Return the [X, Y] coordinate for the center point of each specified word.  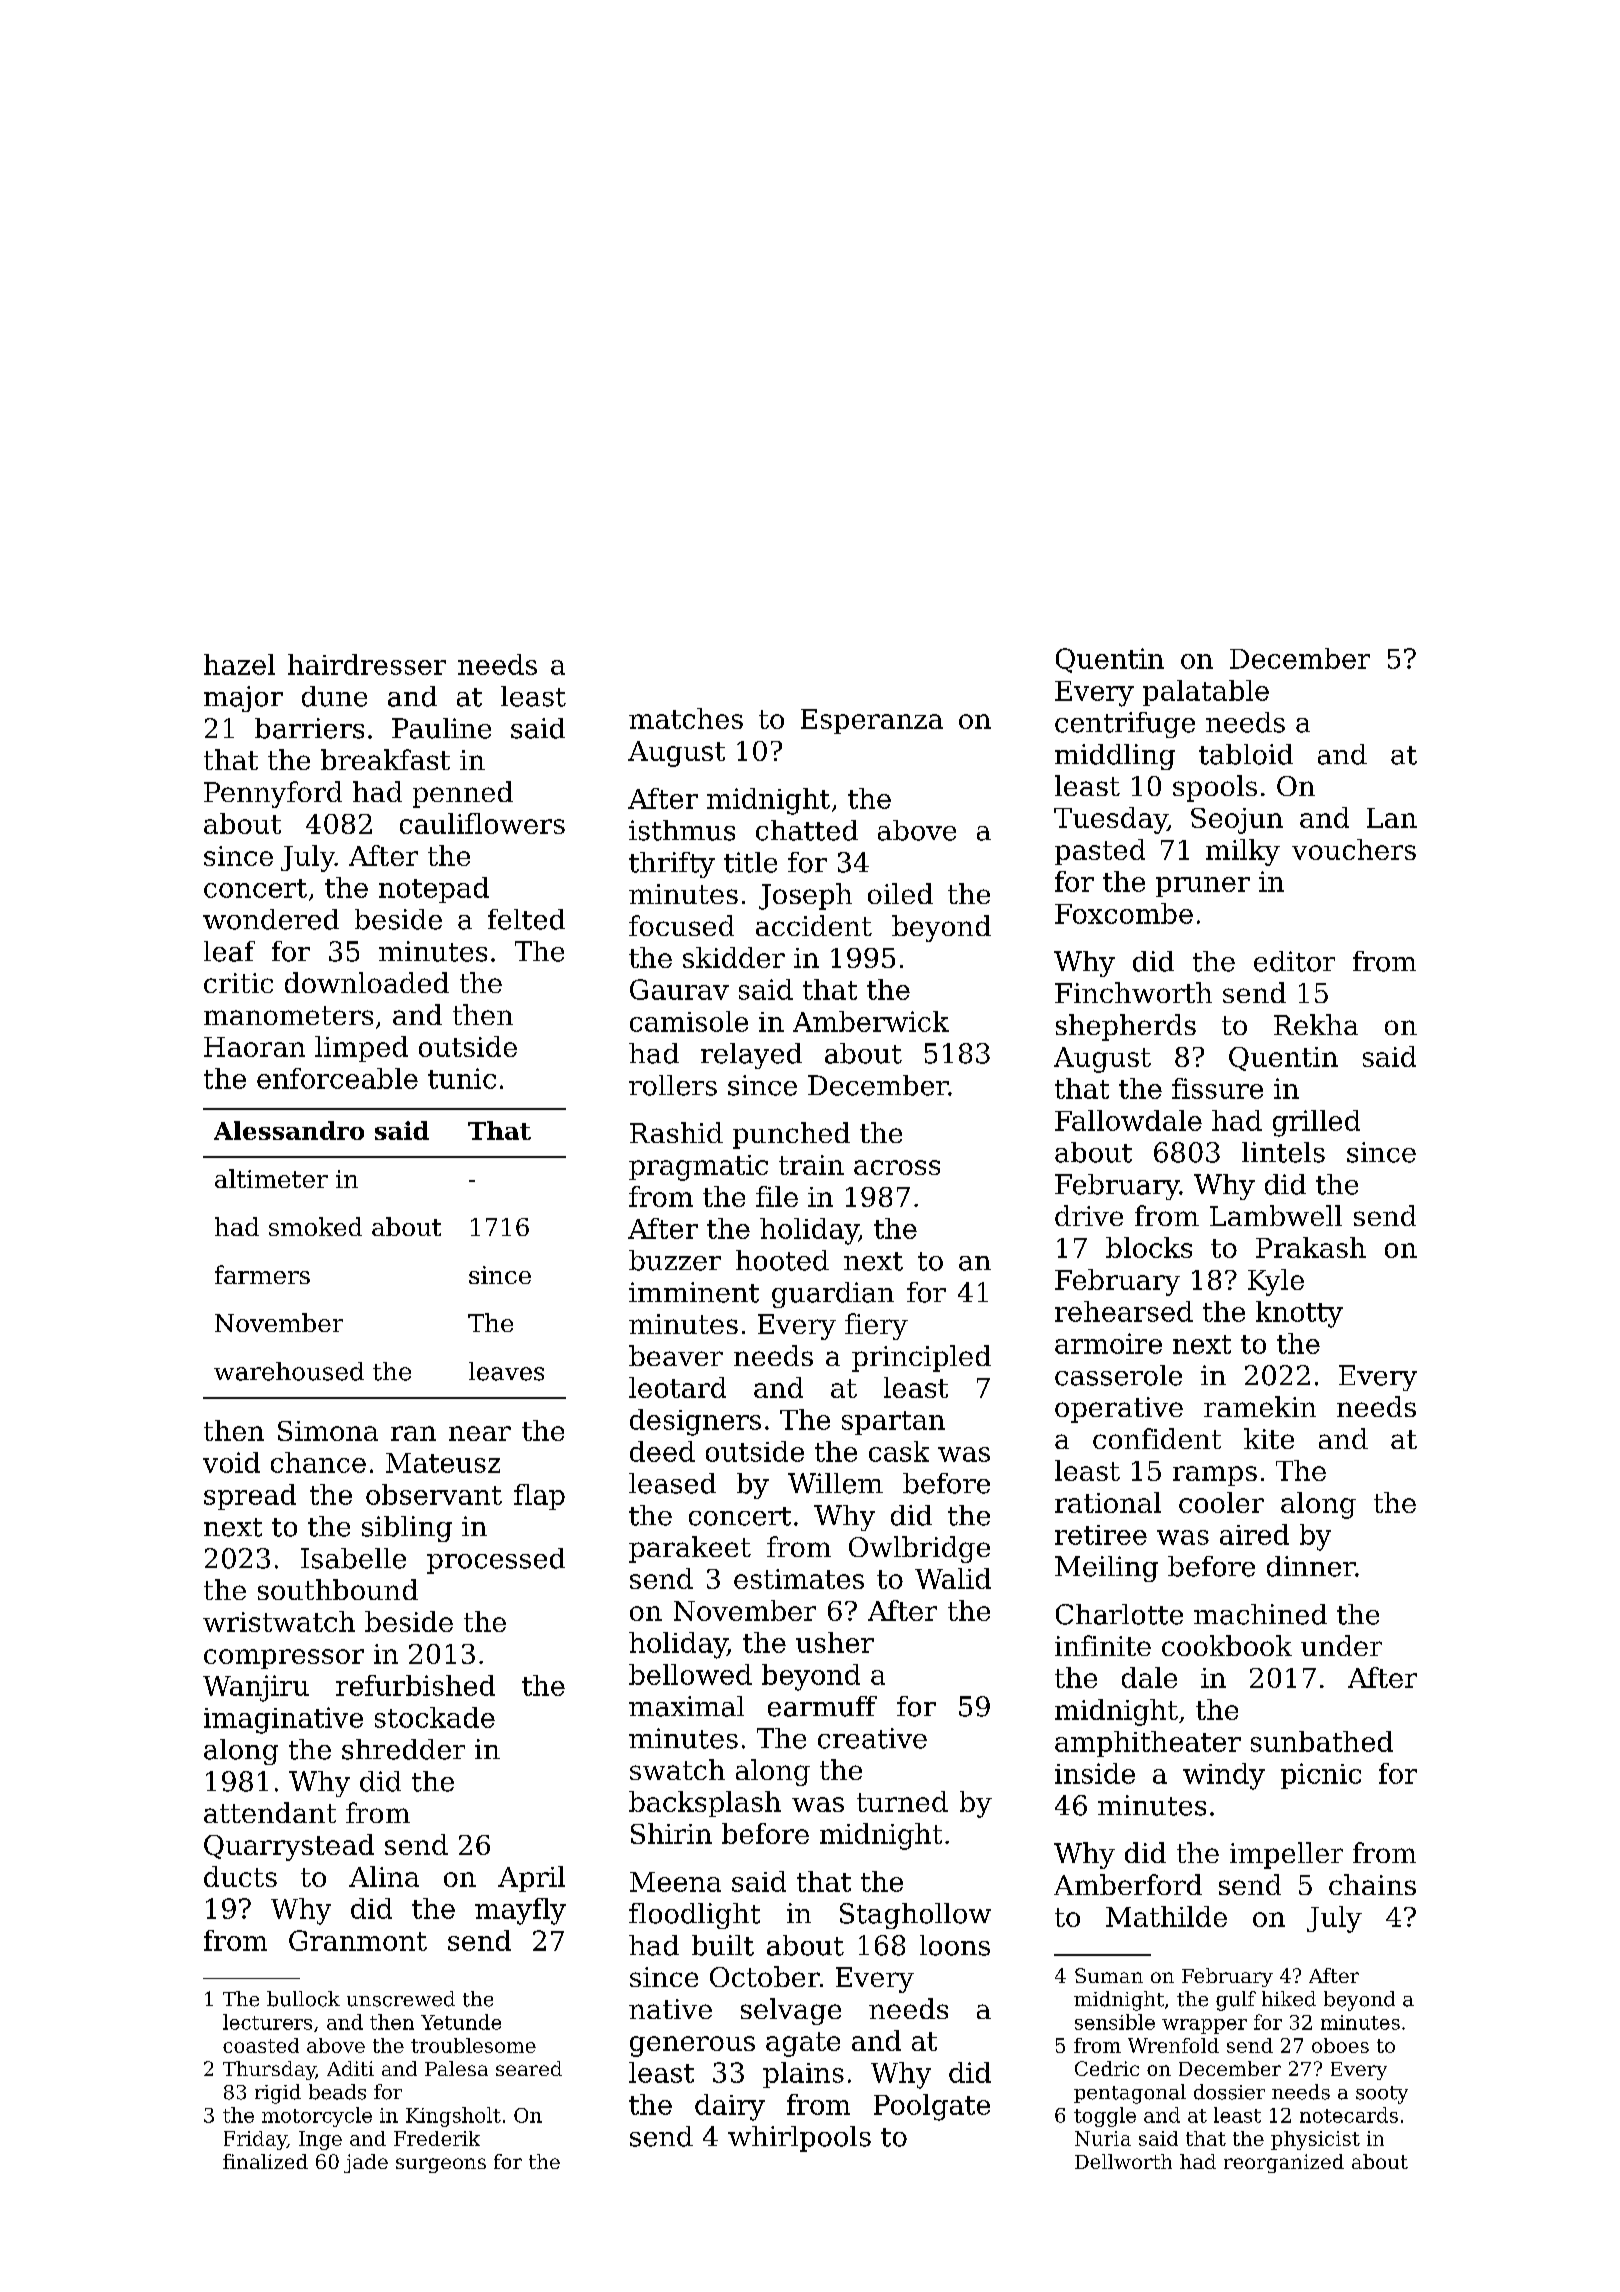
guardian [833, 1295]
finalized [265, 2161]
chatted [807, 830]
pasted [1100, 852]
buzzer [675, 1260]
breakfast [385, 759]
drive [1089, 1215]
